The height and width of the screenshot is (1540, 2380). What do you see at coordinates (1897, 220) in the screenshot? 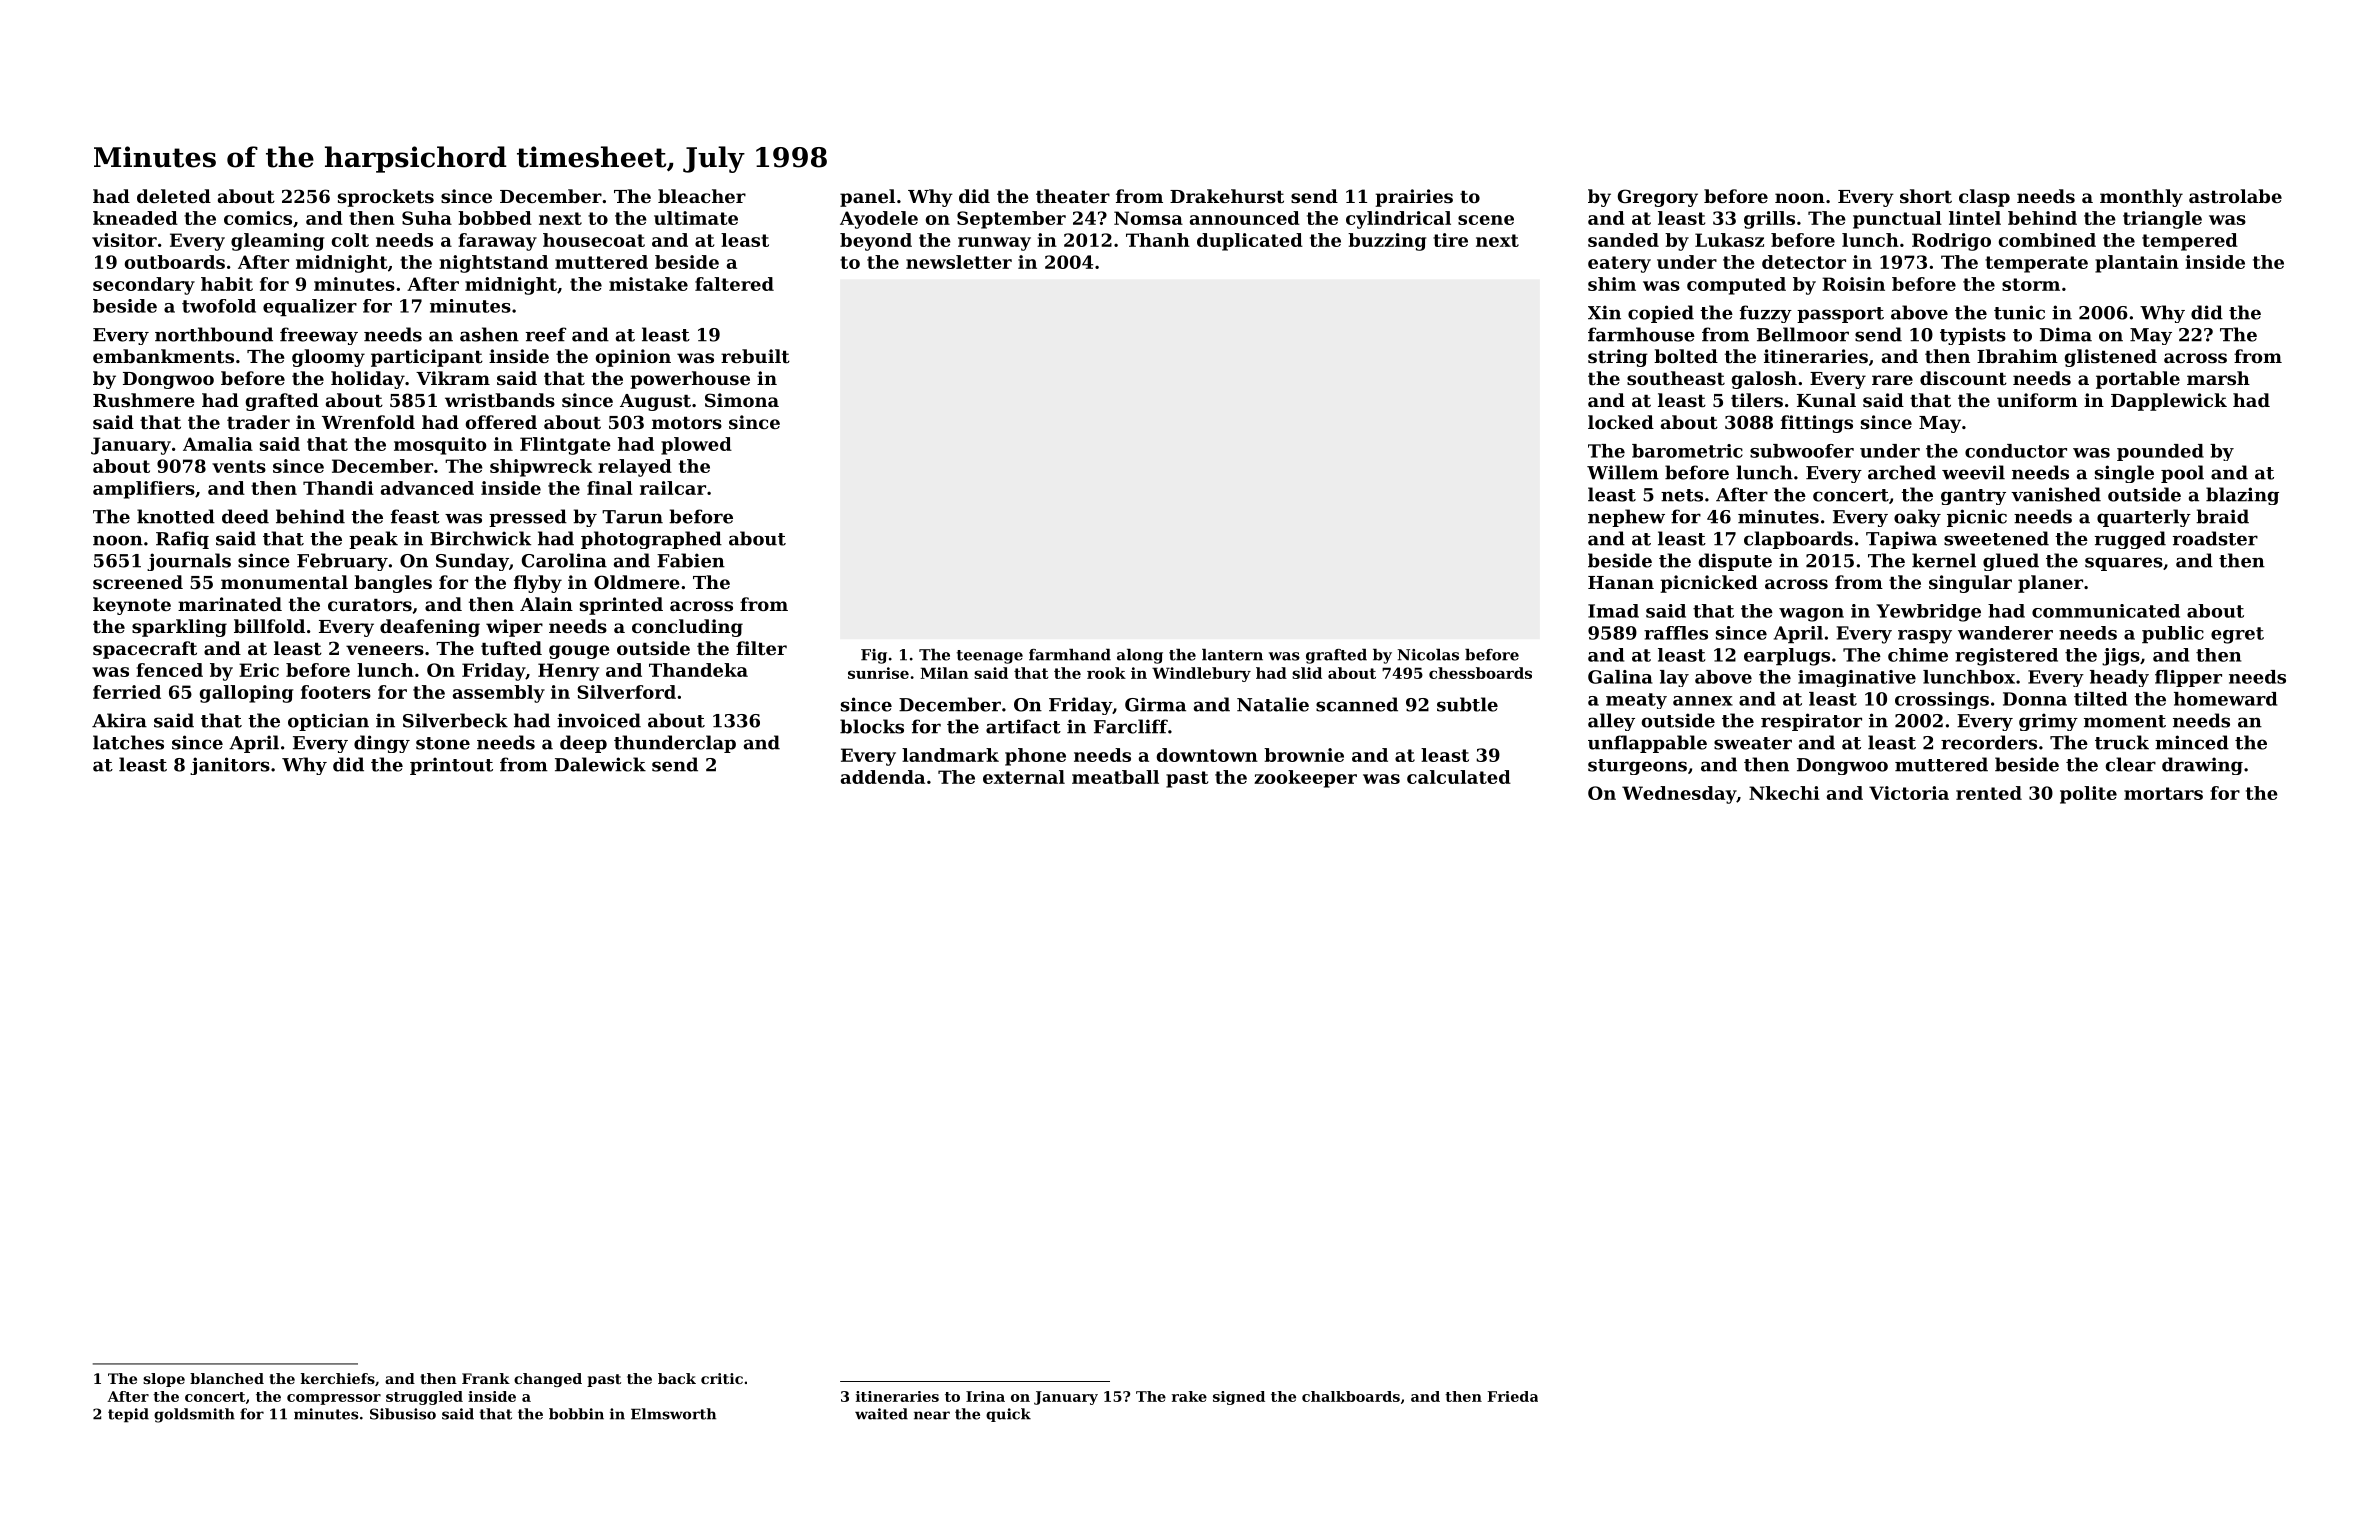
I see `punctual` at bounding box center [1897, 220].
